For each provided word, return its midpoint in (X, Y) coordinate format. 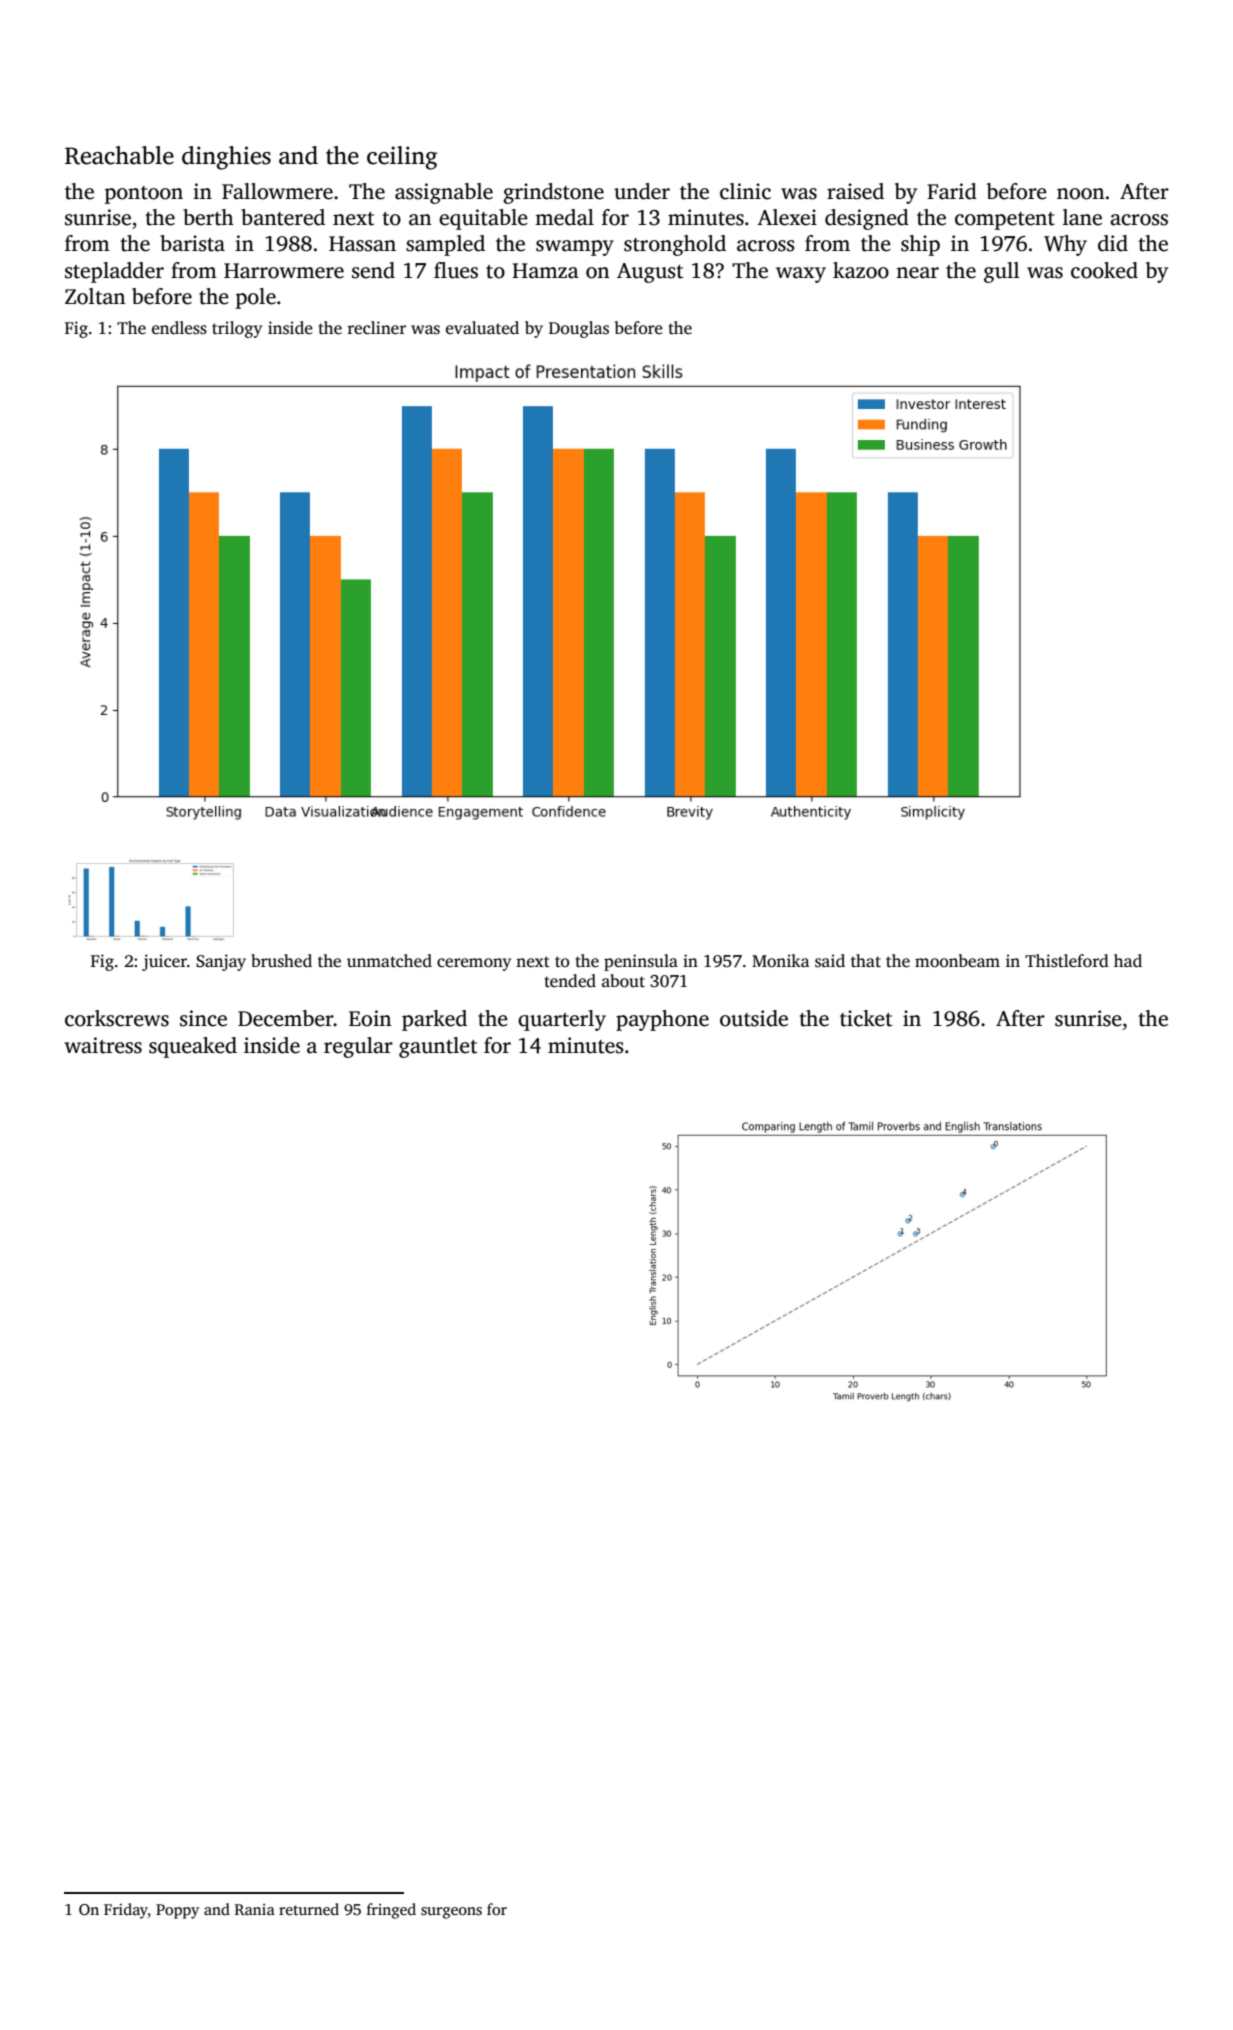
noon (1081, 194)
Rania (255, 1909)
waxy (801, 275)
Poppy (177, 1911)
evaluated (482, 328)
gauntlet (438, 1047)
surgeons (451, 1913)
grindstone (553, 193)
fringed (391, 1911)
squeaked (193, 1047)
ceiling (402, 158)
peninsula (641, 962)
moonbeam (957, 961)
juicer (164, 962)
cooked (1104, 270)
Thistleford (1067, 961)
